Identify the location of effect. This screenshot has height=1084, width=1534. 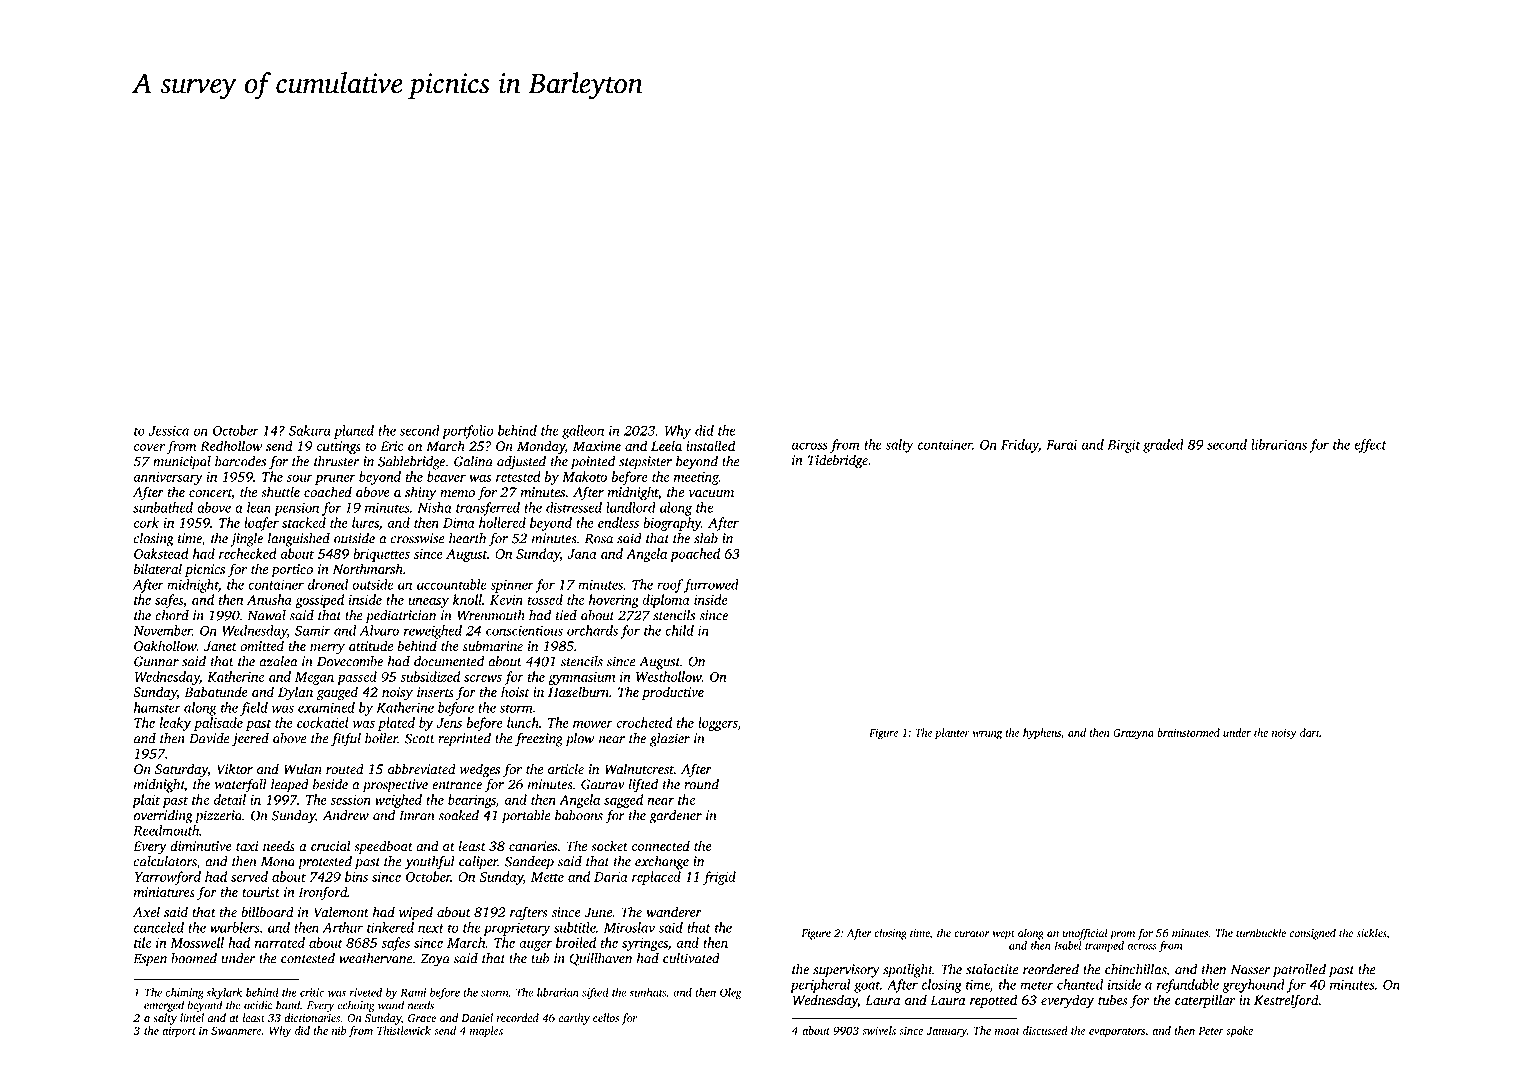
(1370, 446).
